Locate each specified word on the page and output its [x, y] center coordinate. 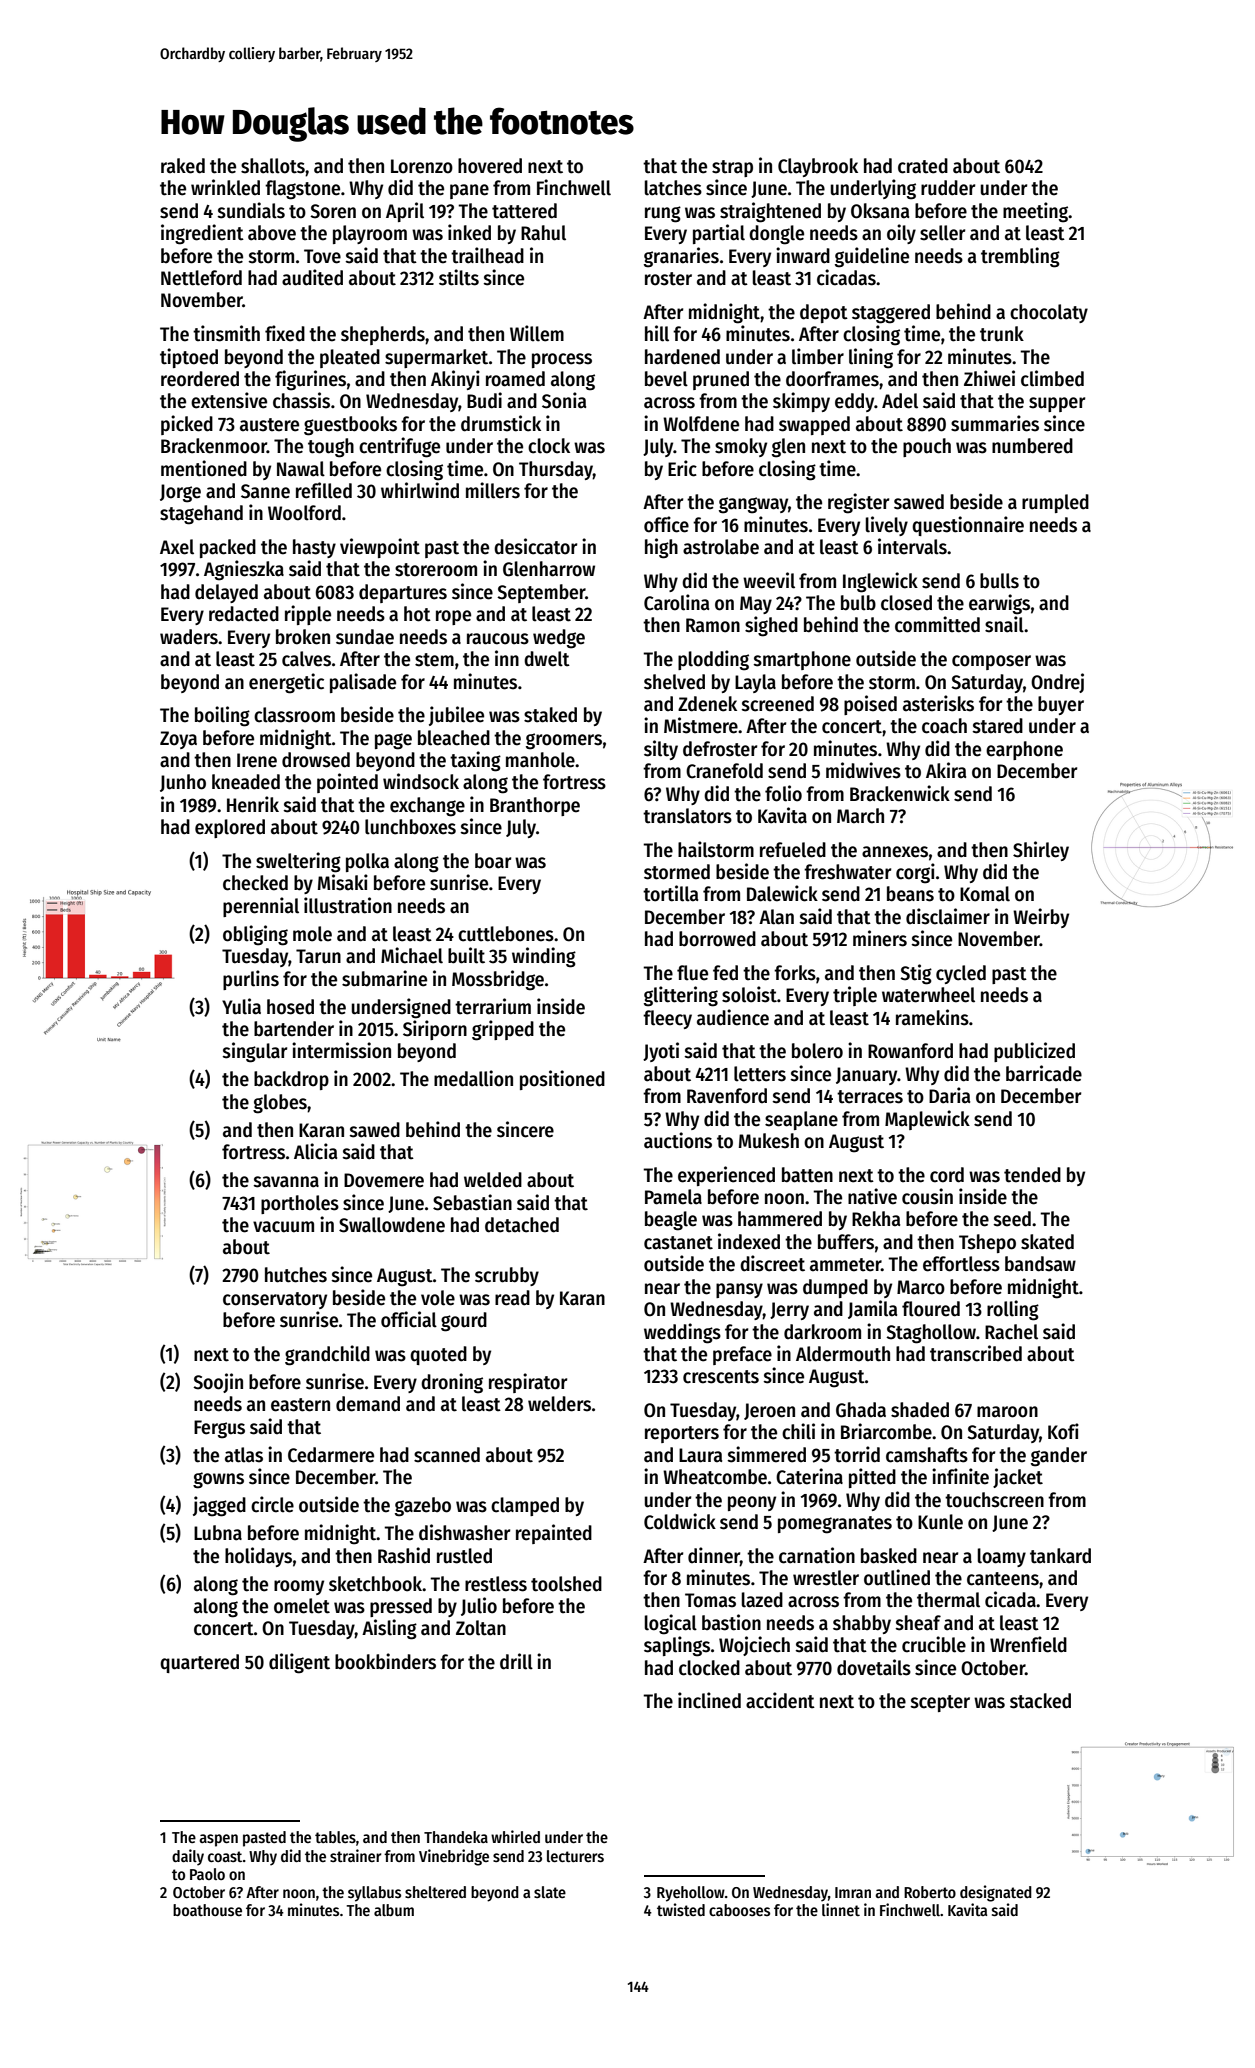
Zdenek [707, 704]
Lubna [218, 1533]
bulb [858, 603]
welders [559, 1404]
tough [331, 448]
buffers [846, 1242]
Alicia [315, 1151]
